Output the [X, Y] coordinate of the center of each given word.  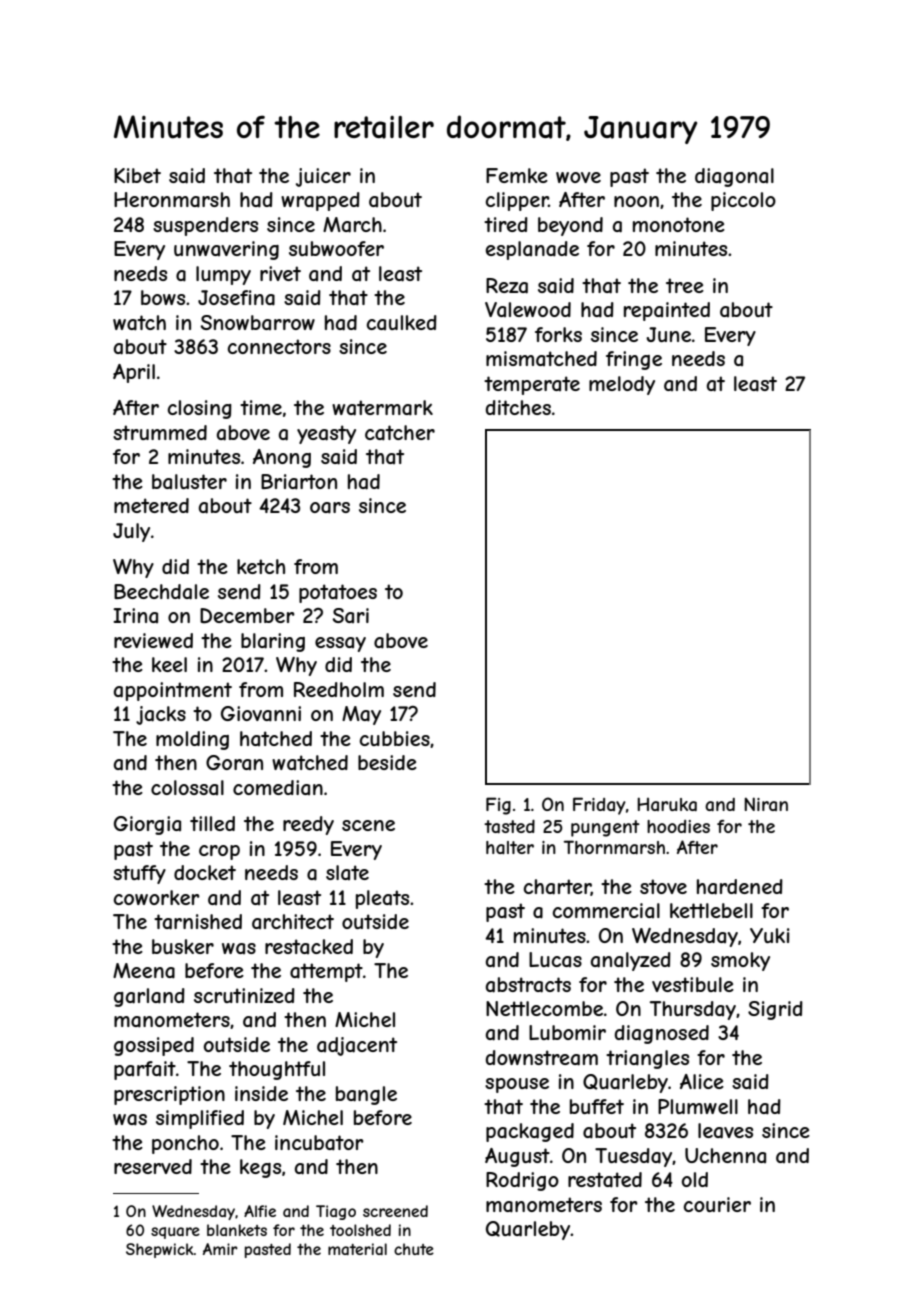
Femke [517, 175]
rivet [280, 273]
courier [717, 1204]
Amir [220, 1249]
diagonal [734, 177]
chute [414, 1249]
